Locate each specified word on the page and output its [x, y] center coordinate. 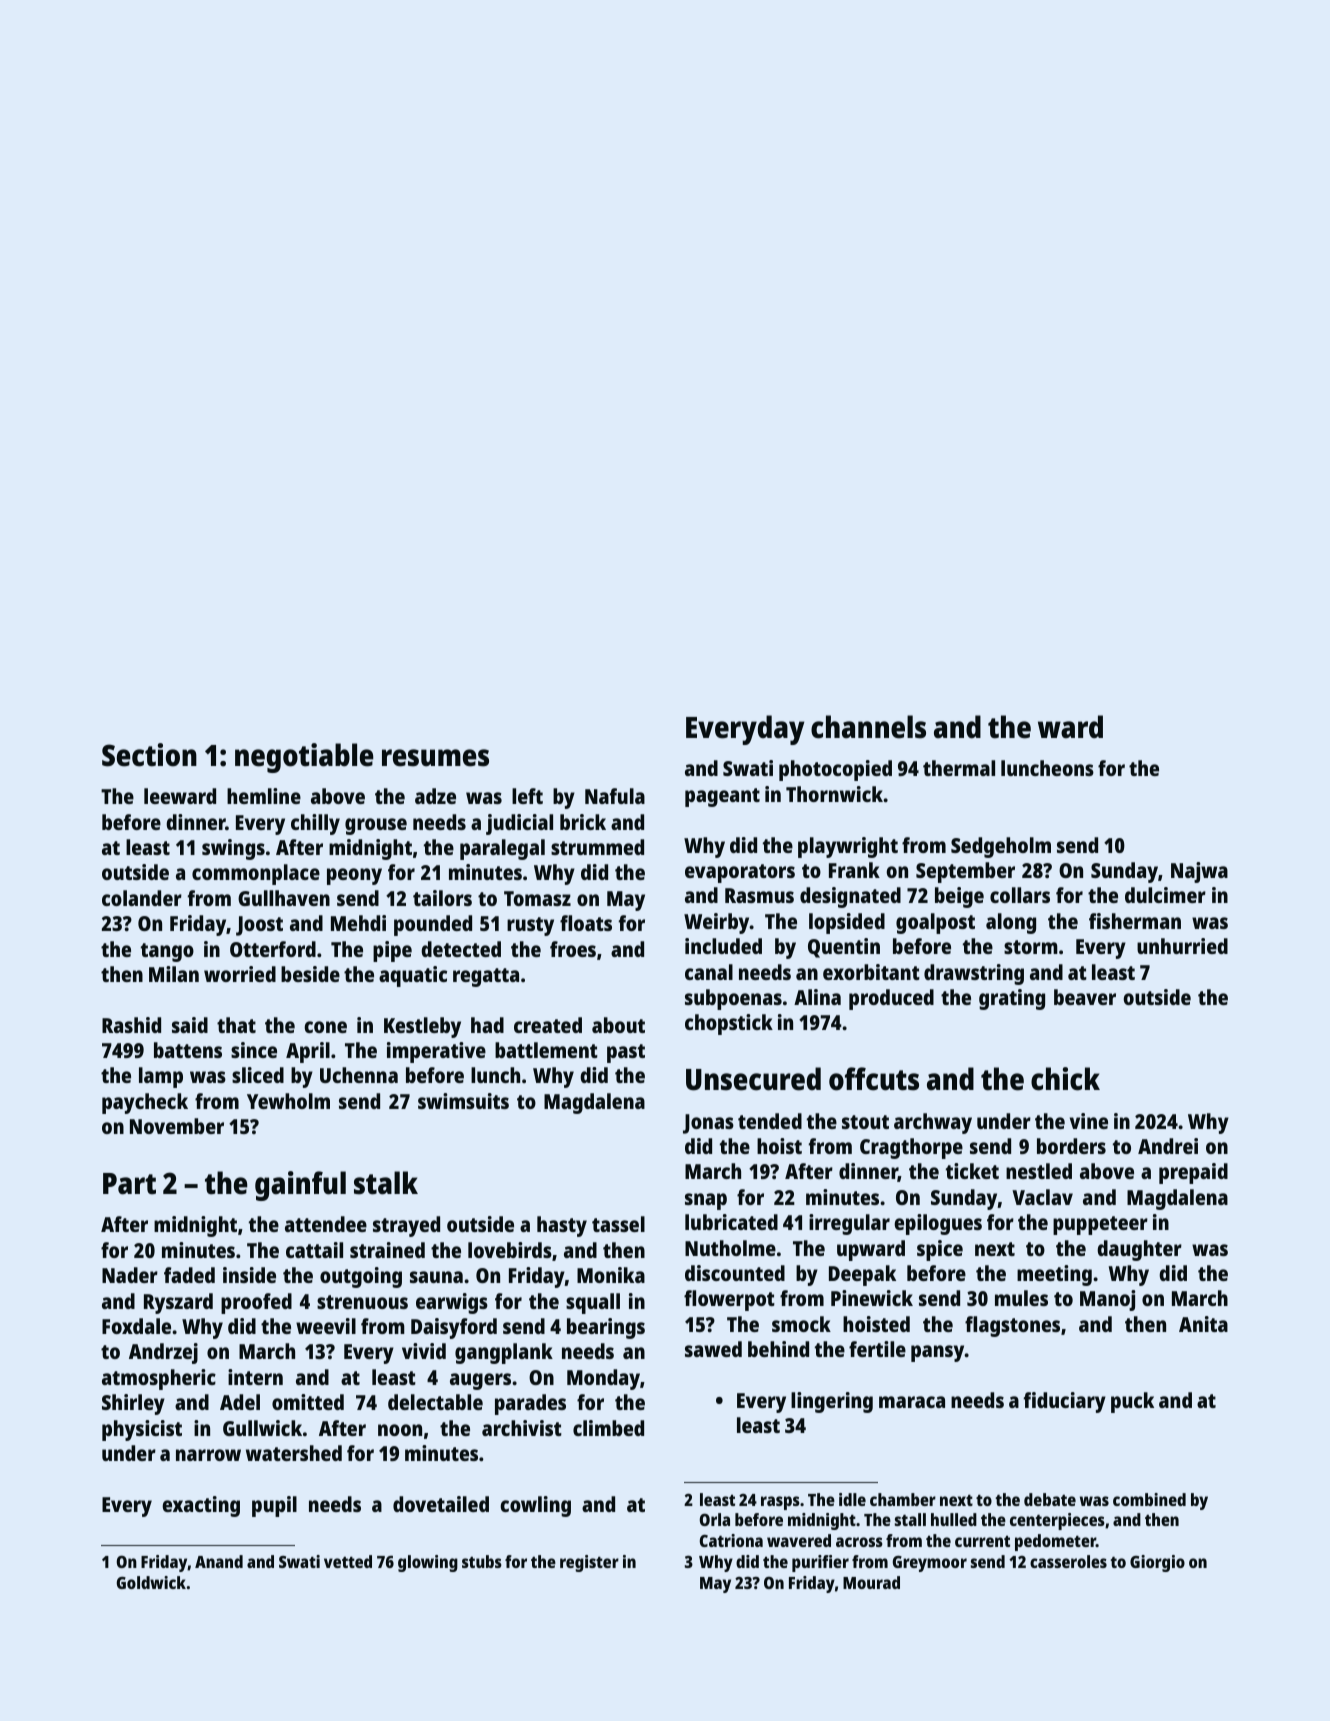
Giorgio [1157, 1563]
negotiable [304, 758]
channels [868, 727]
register [589, 1563]
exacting [201, 1506]
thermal [959, 768]
